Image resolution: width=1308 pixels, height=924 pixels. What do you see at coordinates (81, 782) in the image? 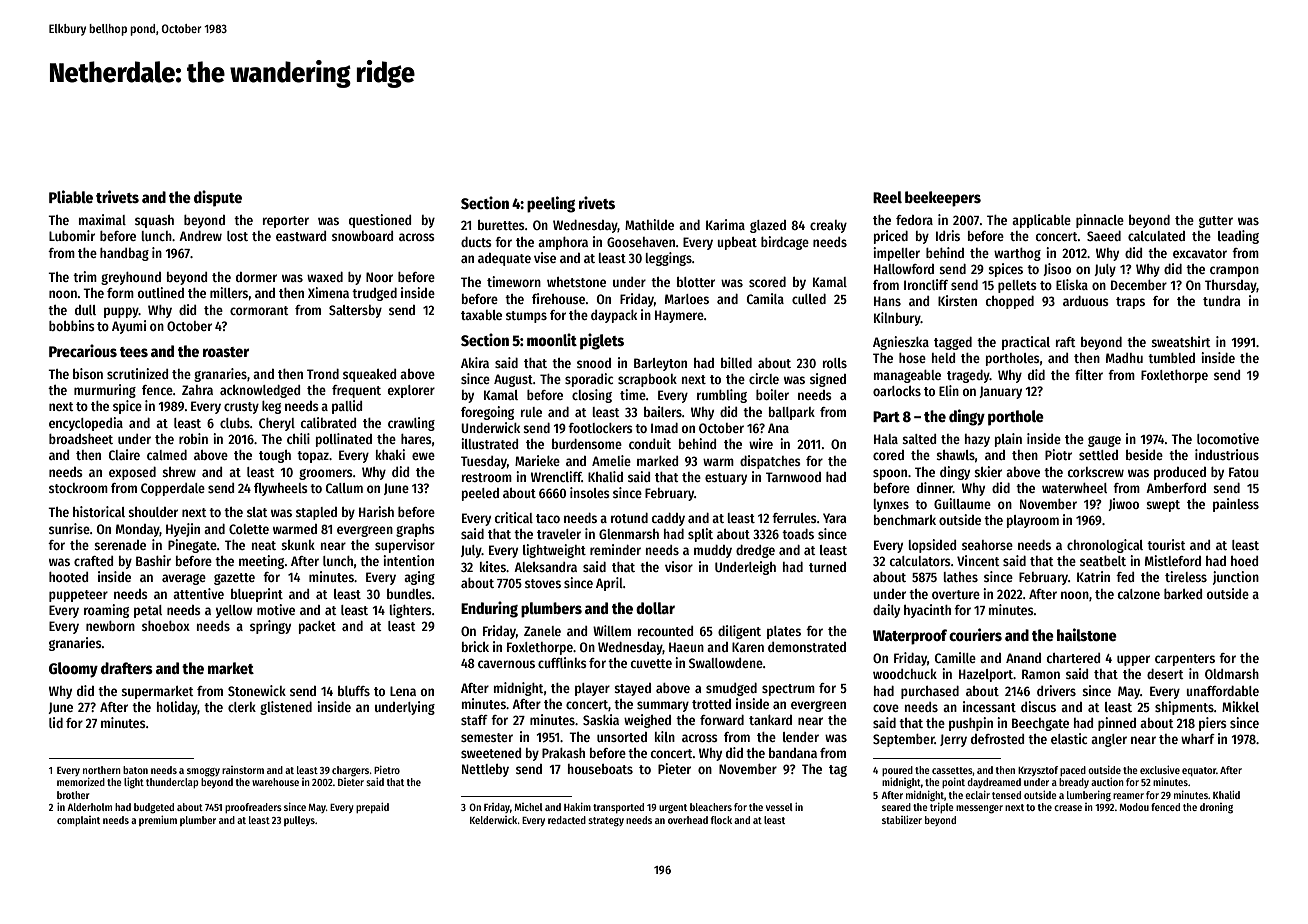
I see `memorized` at bounding box center [81, 782].
